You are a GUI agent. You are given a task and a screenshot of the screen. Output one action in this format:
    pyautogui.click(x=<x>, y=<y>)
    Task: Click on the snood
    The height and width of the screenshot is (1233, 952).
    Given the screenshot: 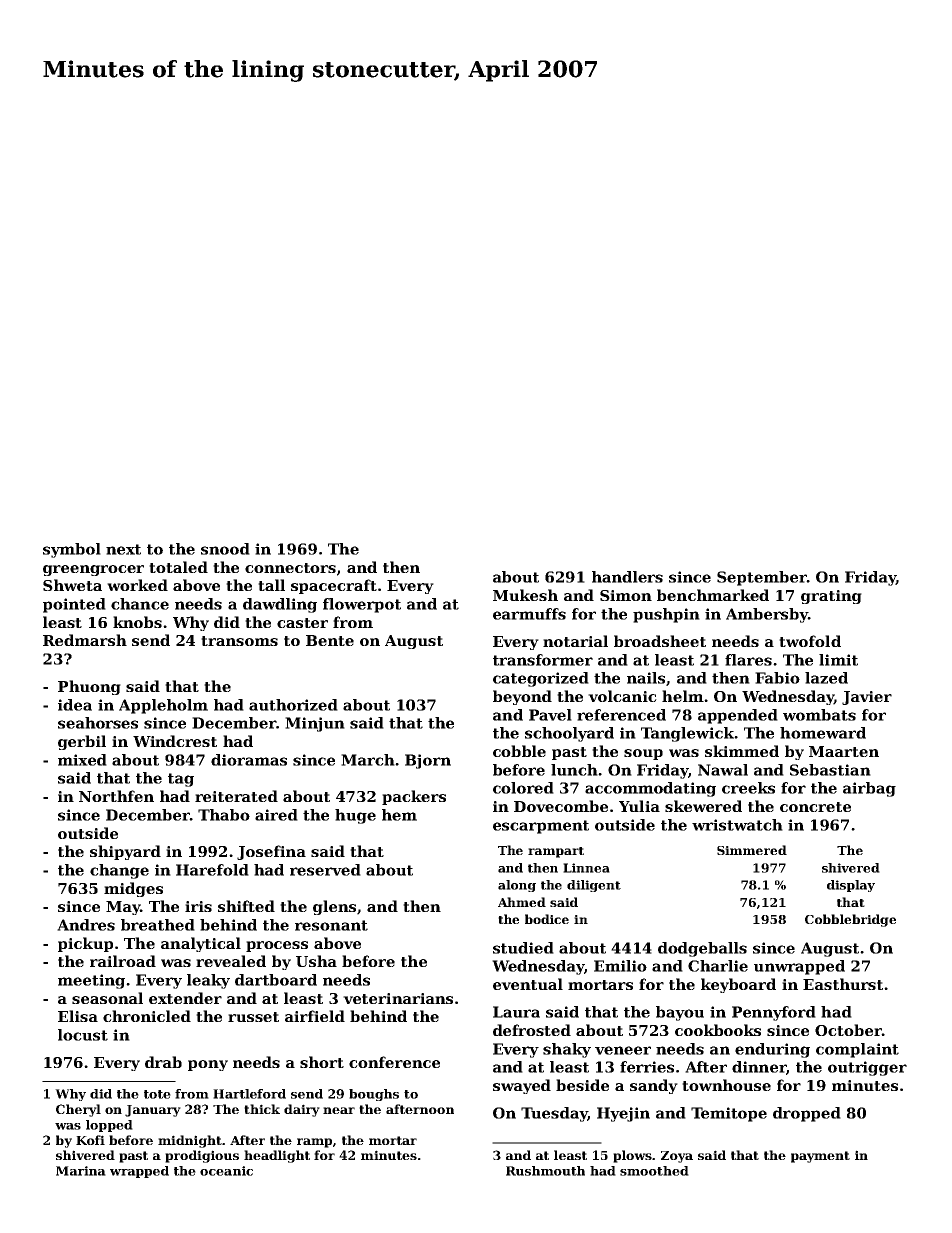 What is the action you would take?
    pyautogui.click(x=225, y=549)
